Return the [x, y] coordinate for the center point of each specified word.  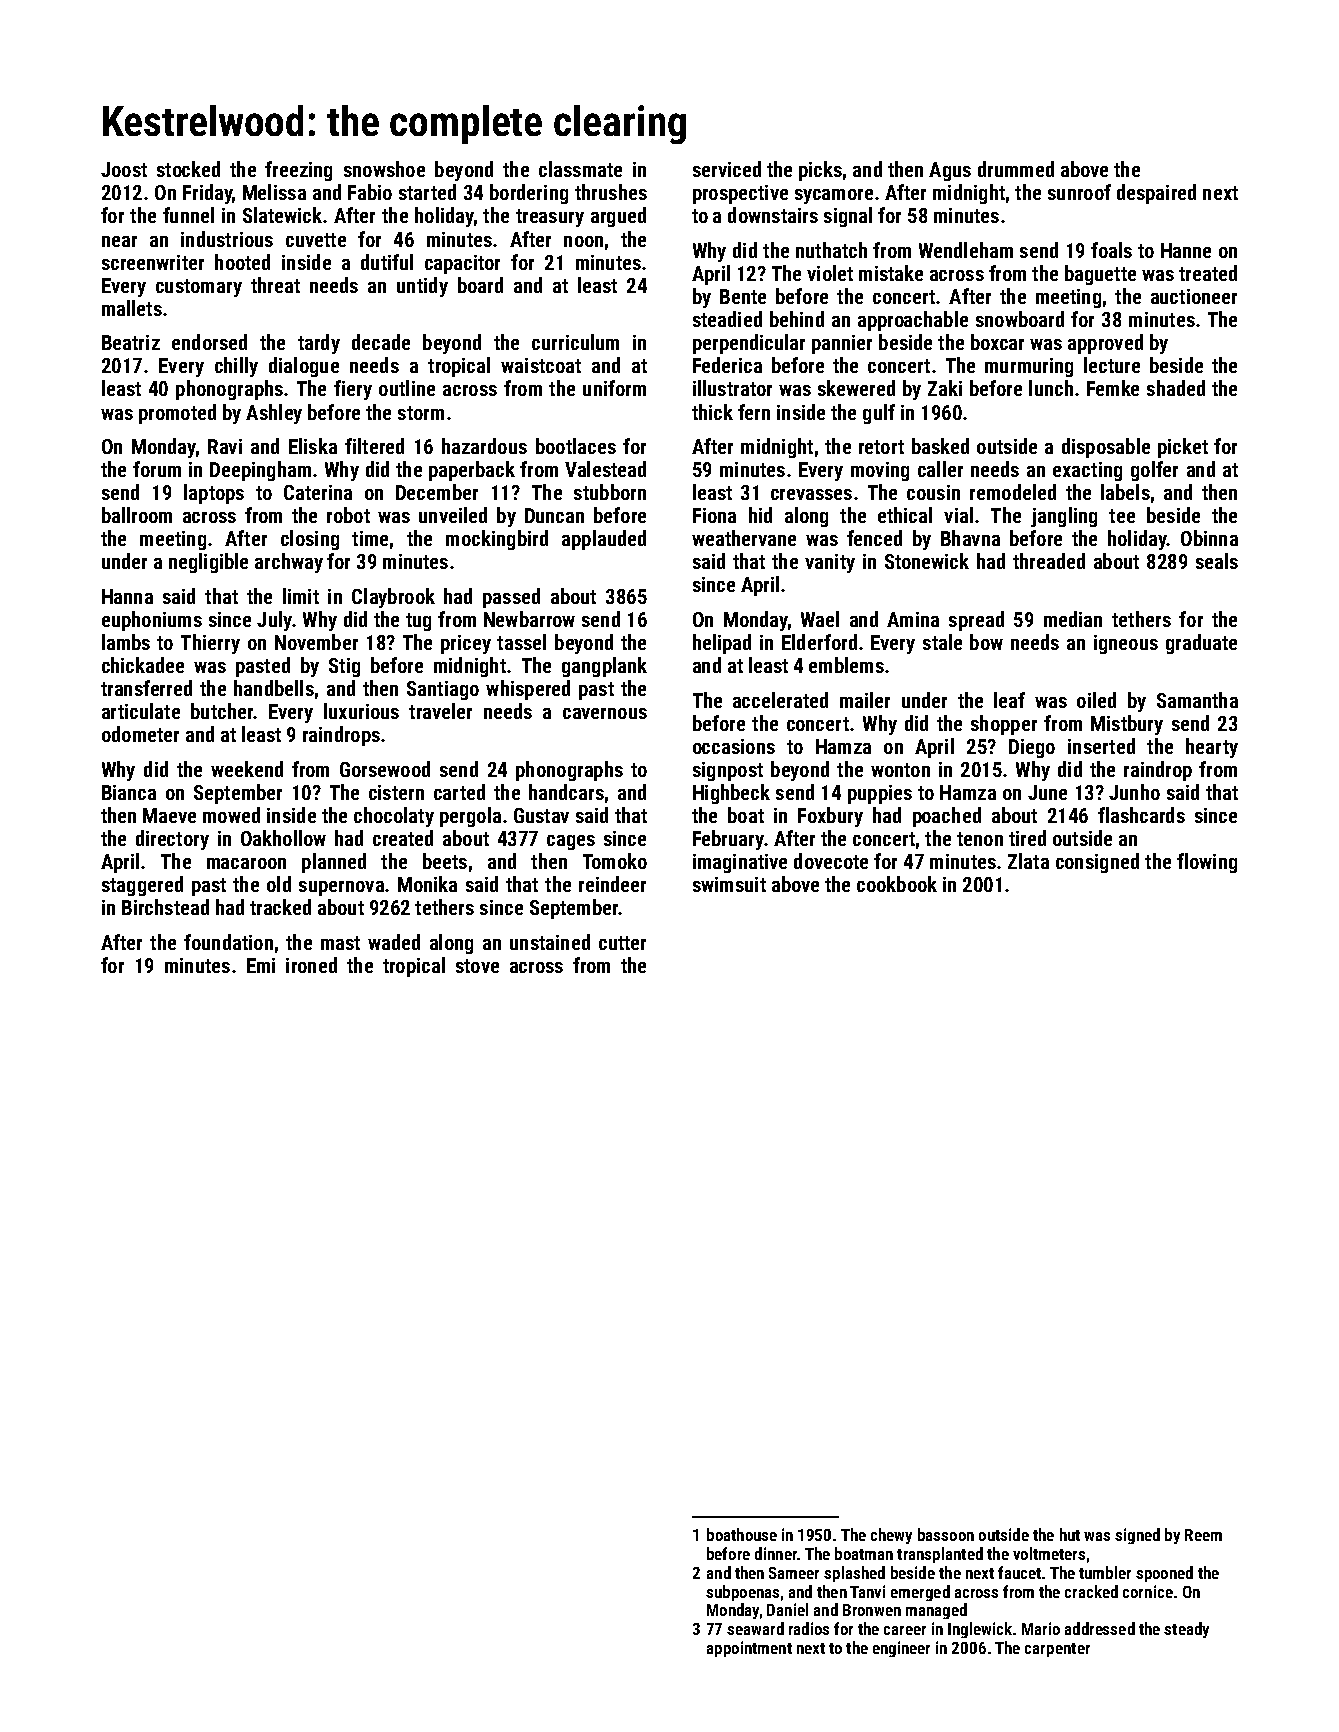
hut [1070, 1534]
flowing [1207, 863]
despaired [1156, 194]
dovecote [831, 861]
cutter [622, 943]
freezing [298, 171]
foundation [228, 942]
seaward [755, 1628]
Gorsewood [385, 769]
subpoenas [742, 1593]
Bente [743, 296]
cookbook [897, 884]
